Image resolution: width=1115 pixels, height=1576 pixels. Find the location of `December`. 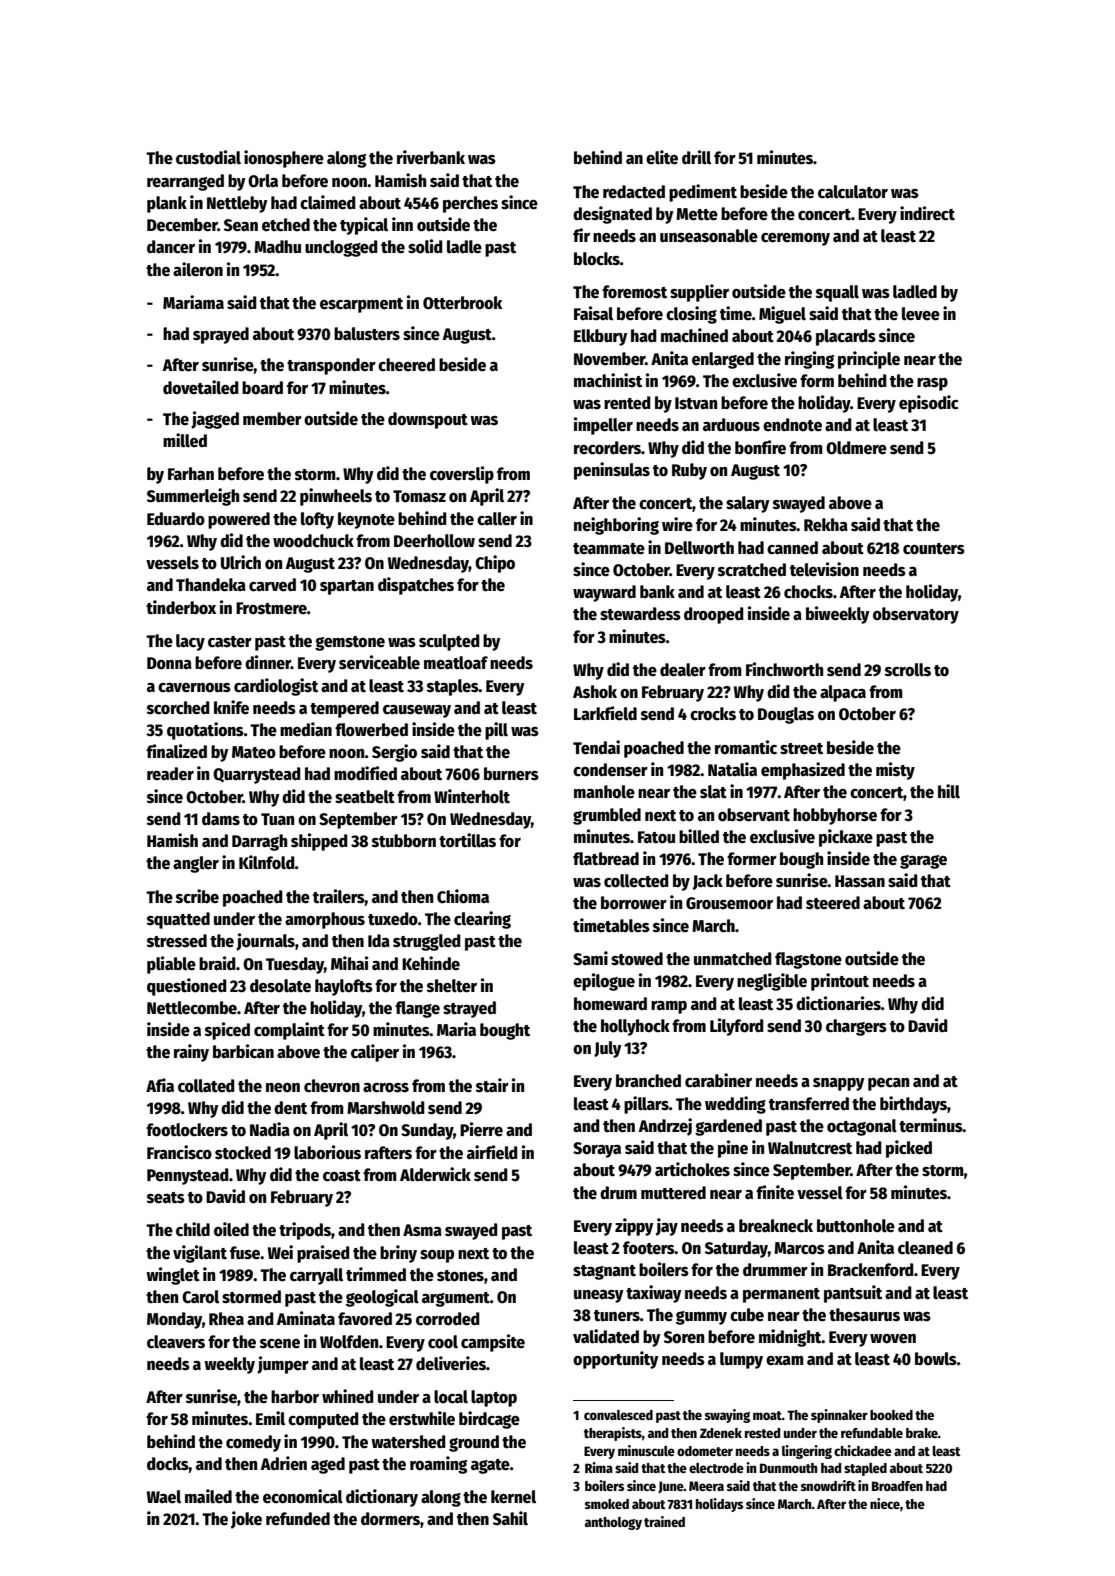

December is located at coordinates (182, 225).
